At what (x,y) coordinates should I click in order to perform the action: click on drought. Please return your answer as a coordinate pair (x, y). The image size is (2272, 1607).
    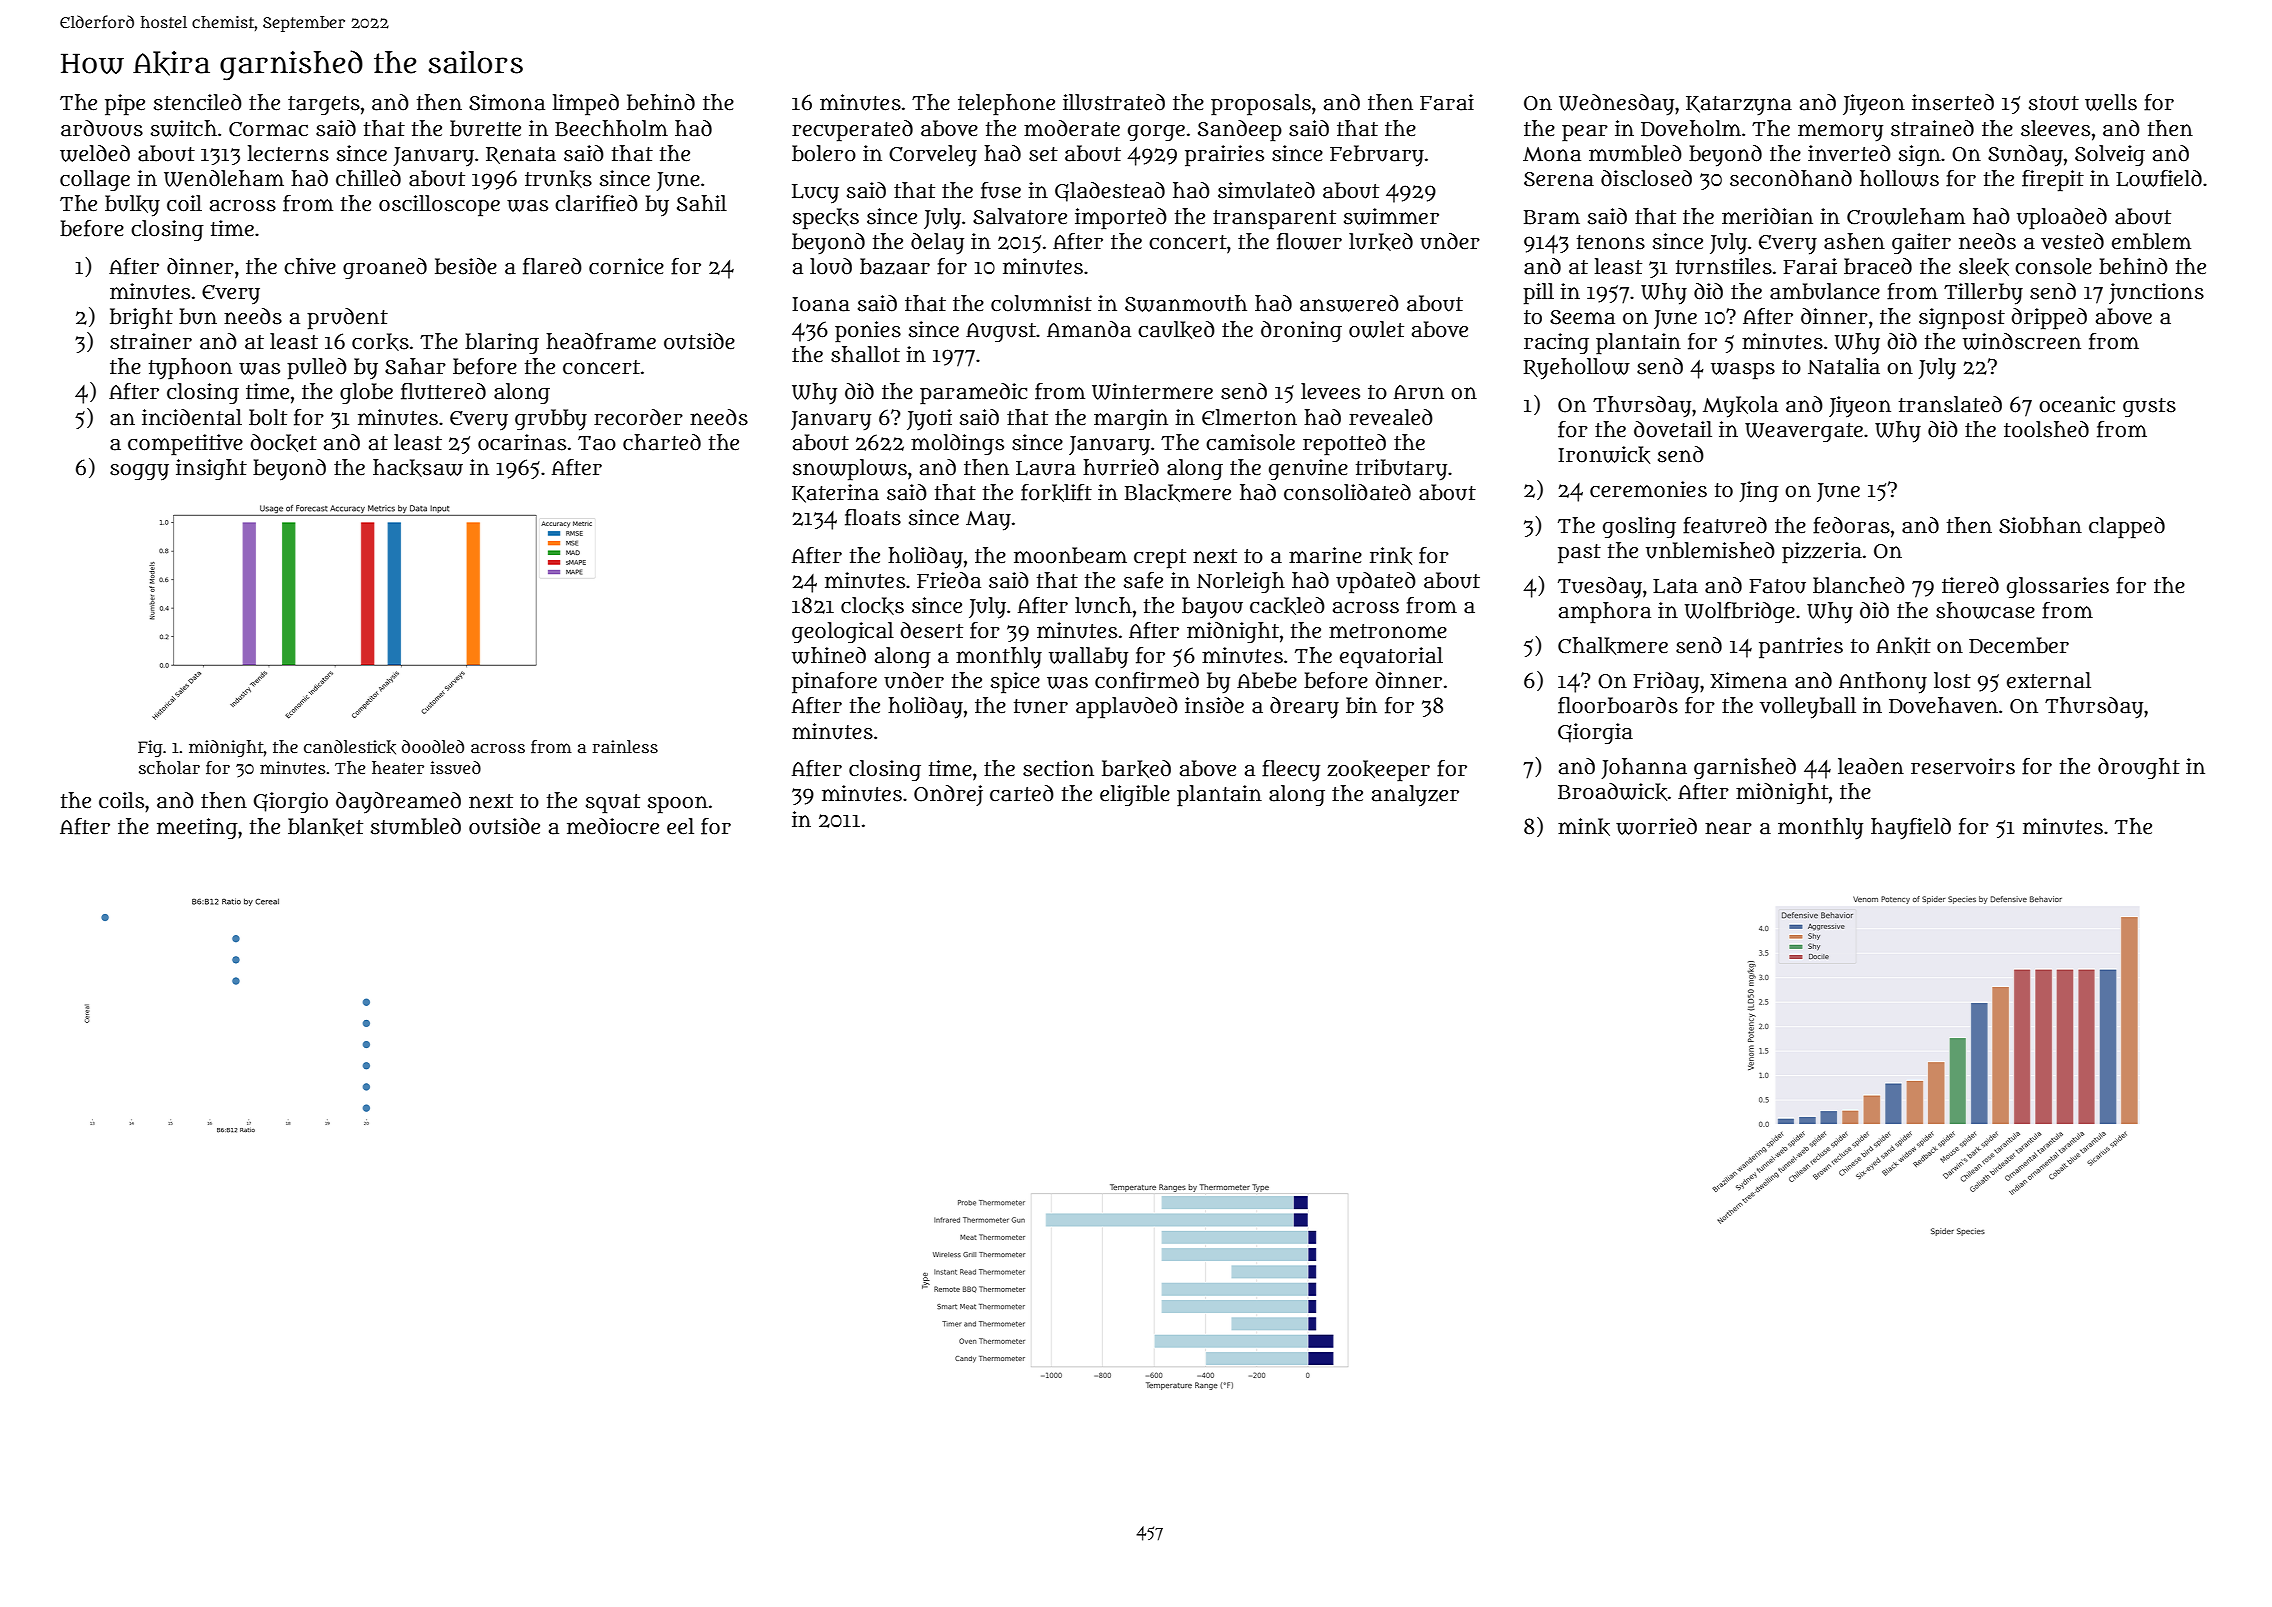
    Looking at the image, I should click on (2139, 768).
